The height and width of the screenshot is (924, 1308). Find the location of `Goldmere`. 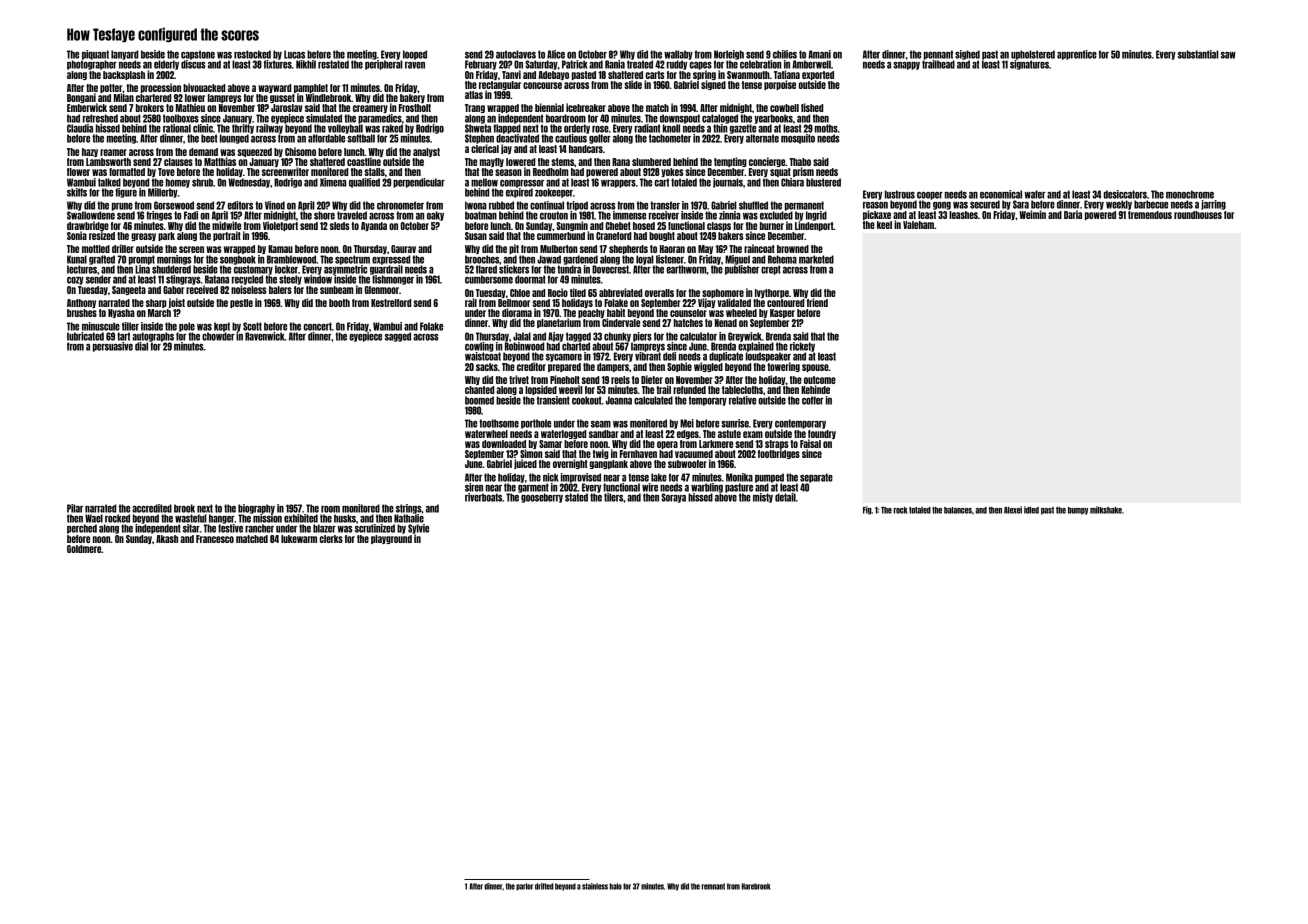

Goldmere is located at coordinates (84, 549).
